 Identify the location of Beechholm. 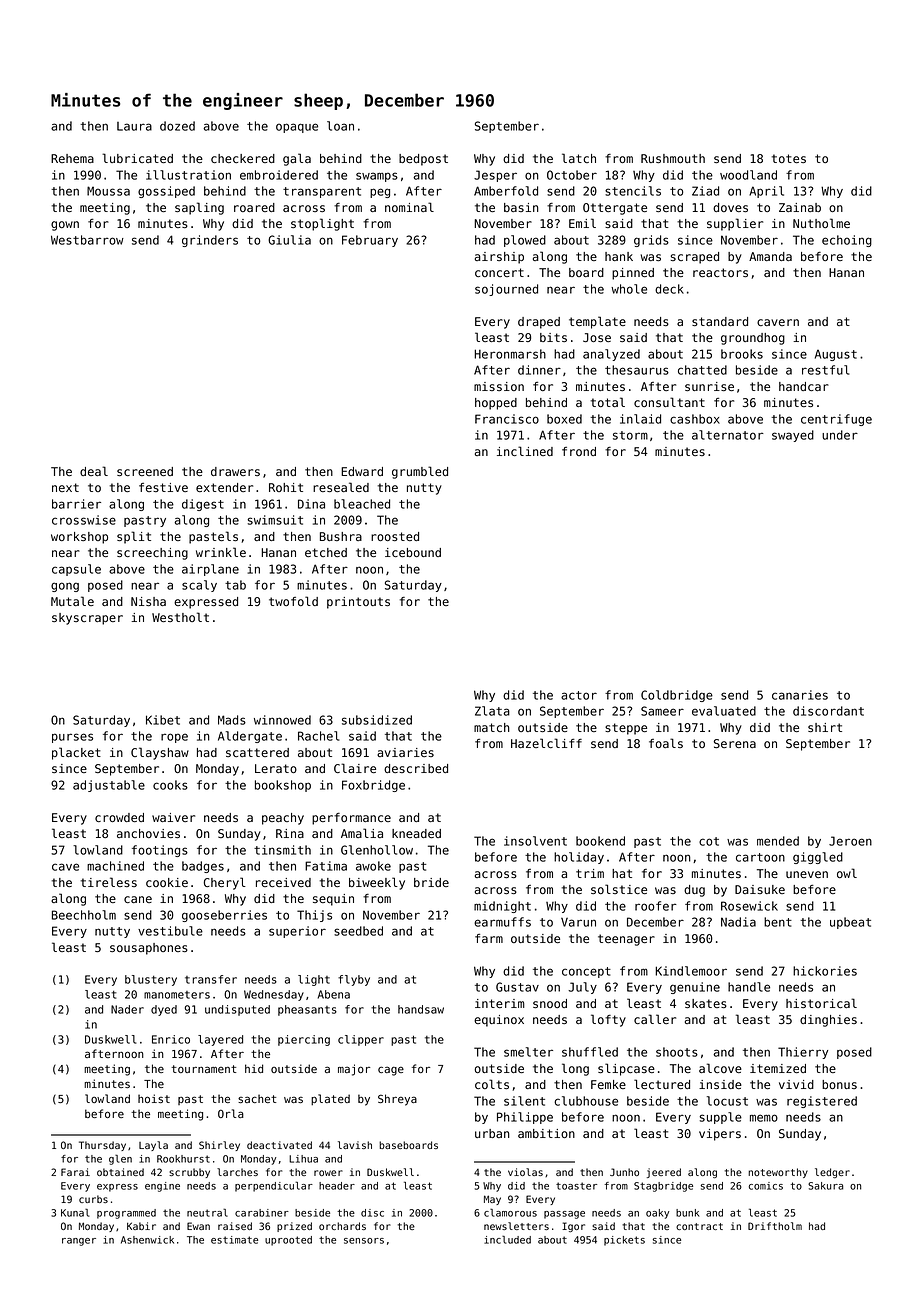
(84, 915).
